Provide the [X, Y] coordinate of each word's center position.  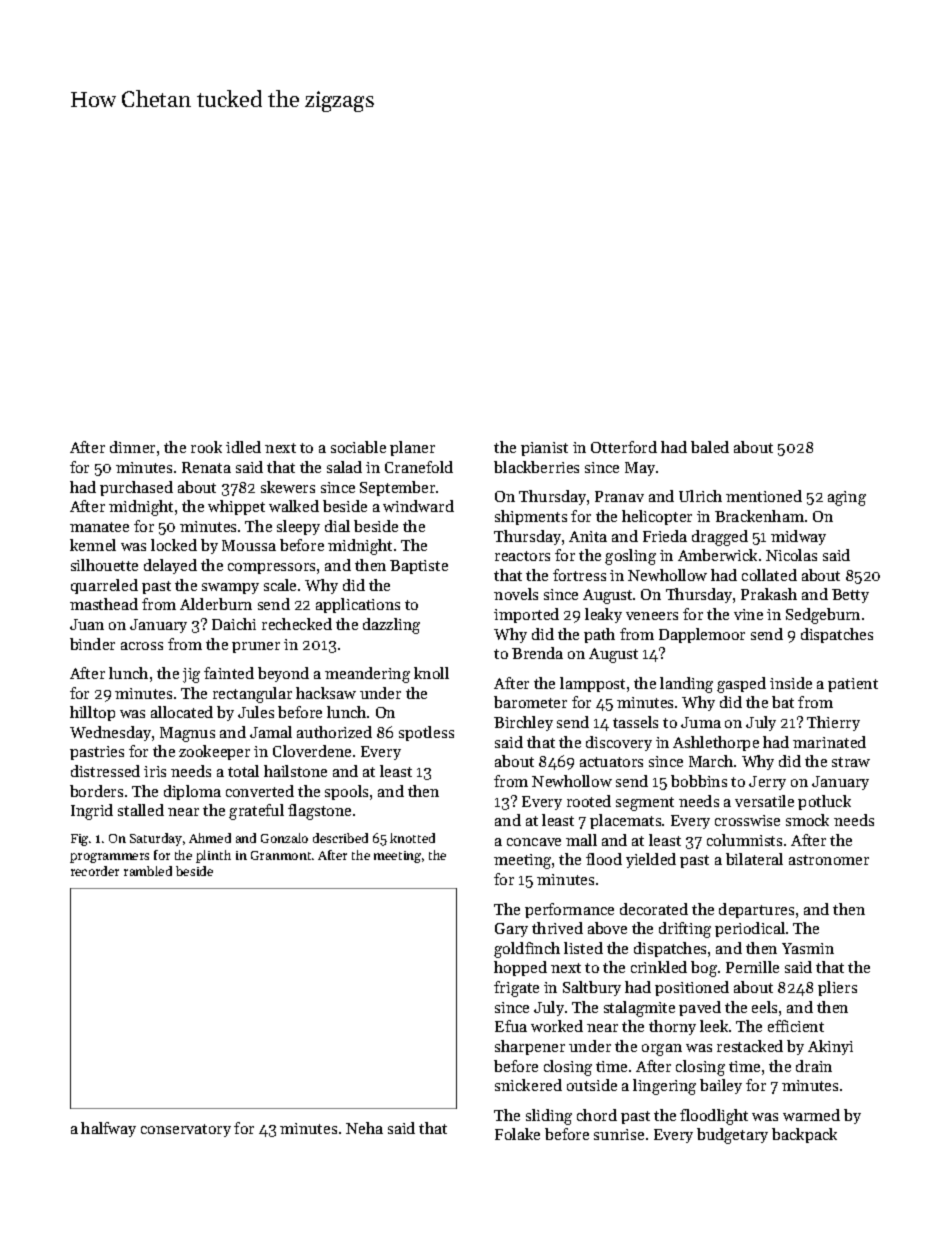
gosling [630, 557]
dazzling [391, 626]
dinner [132, 447]
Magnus [187, 734]
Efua [511, 1026]
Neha [364, 1128]
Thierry [833, 723]
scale [280, 585]
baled [710, 447]
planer [412, 448]
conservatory [186, 1130]
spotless [426, 733]
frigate [516, 989]
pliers [837, 988]
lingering [664, 1087]
